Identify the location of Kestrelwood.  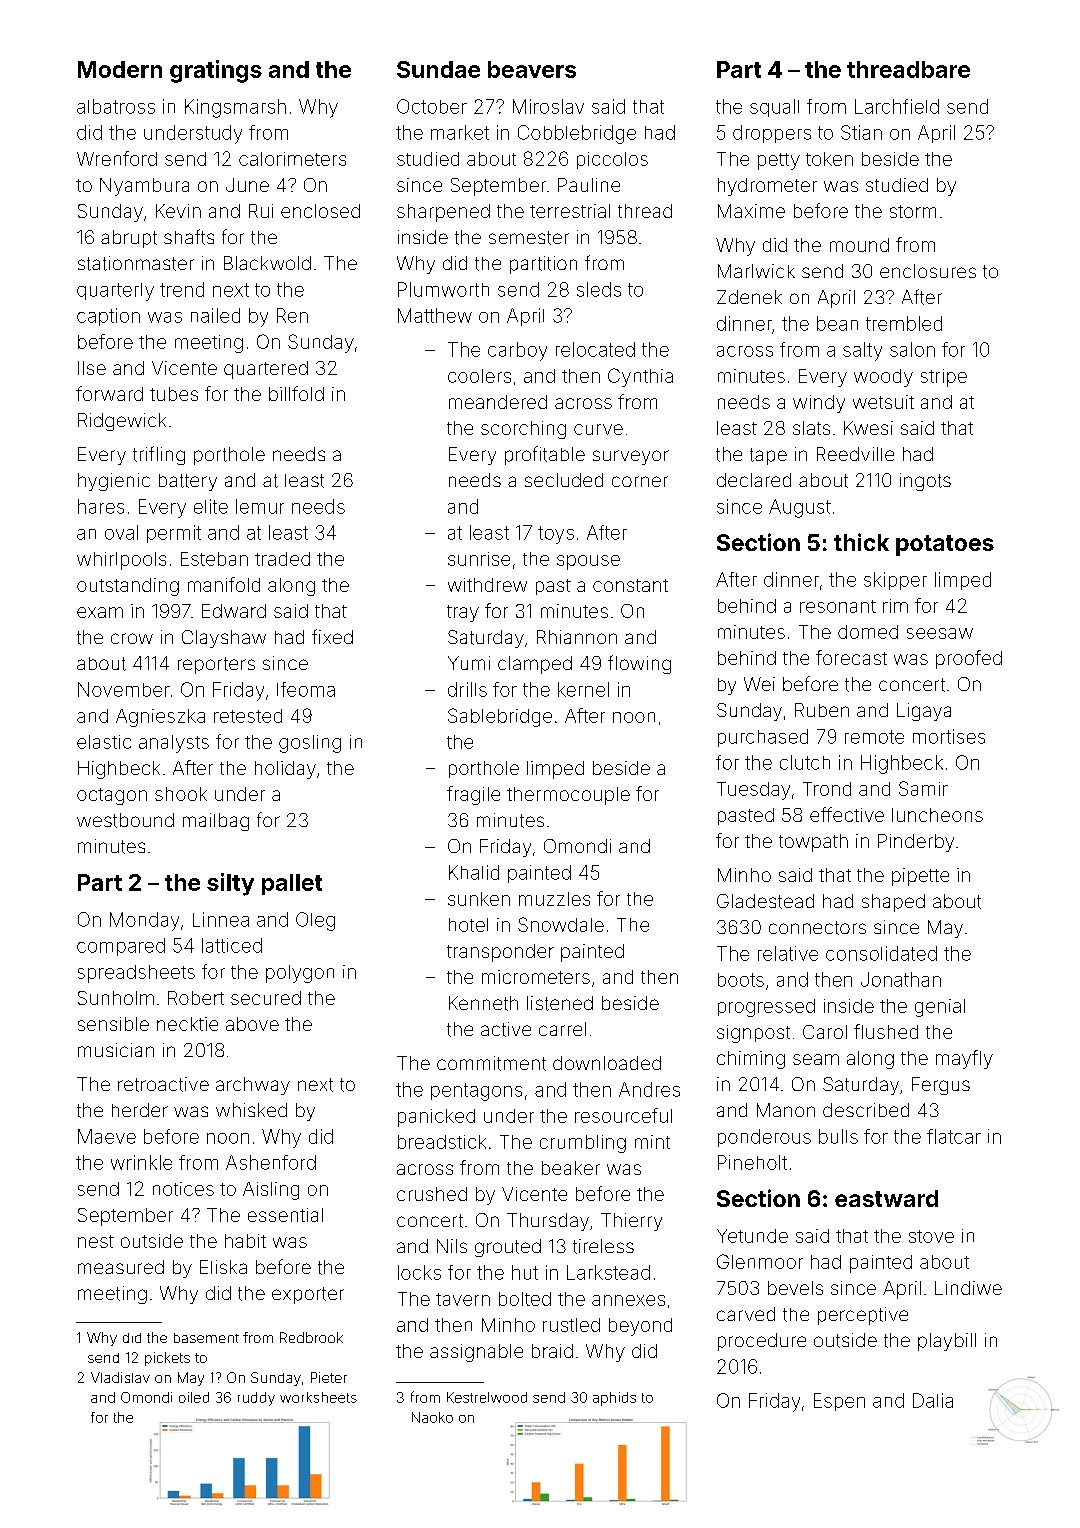
(487, 1397).
